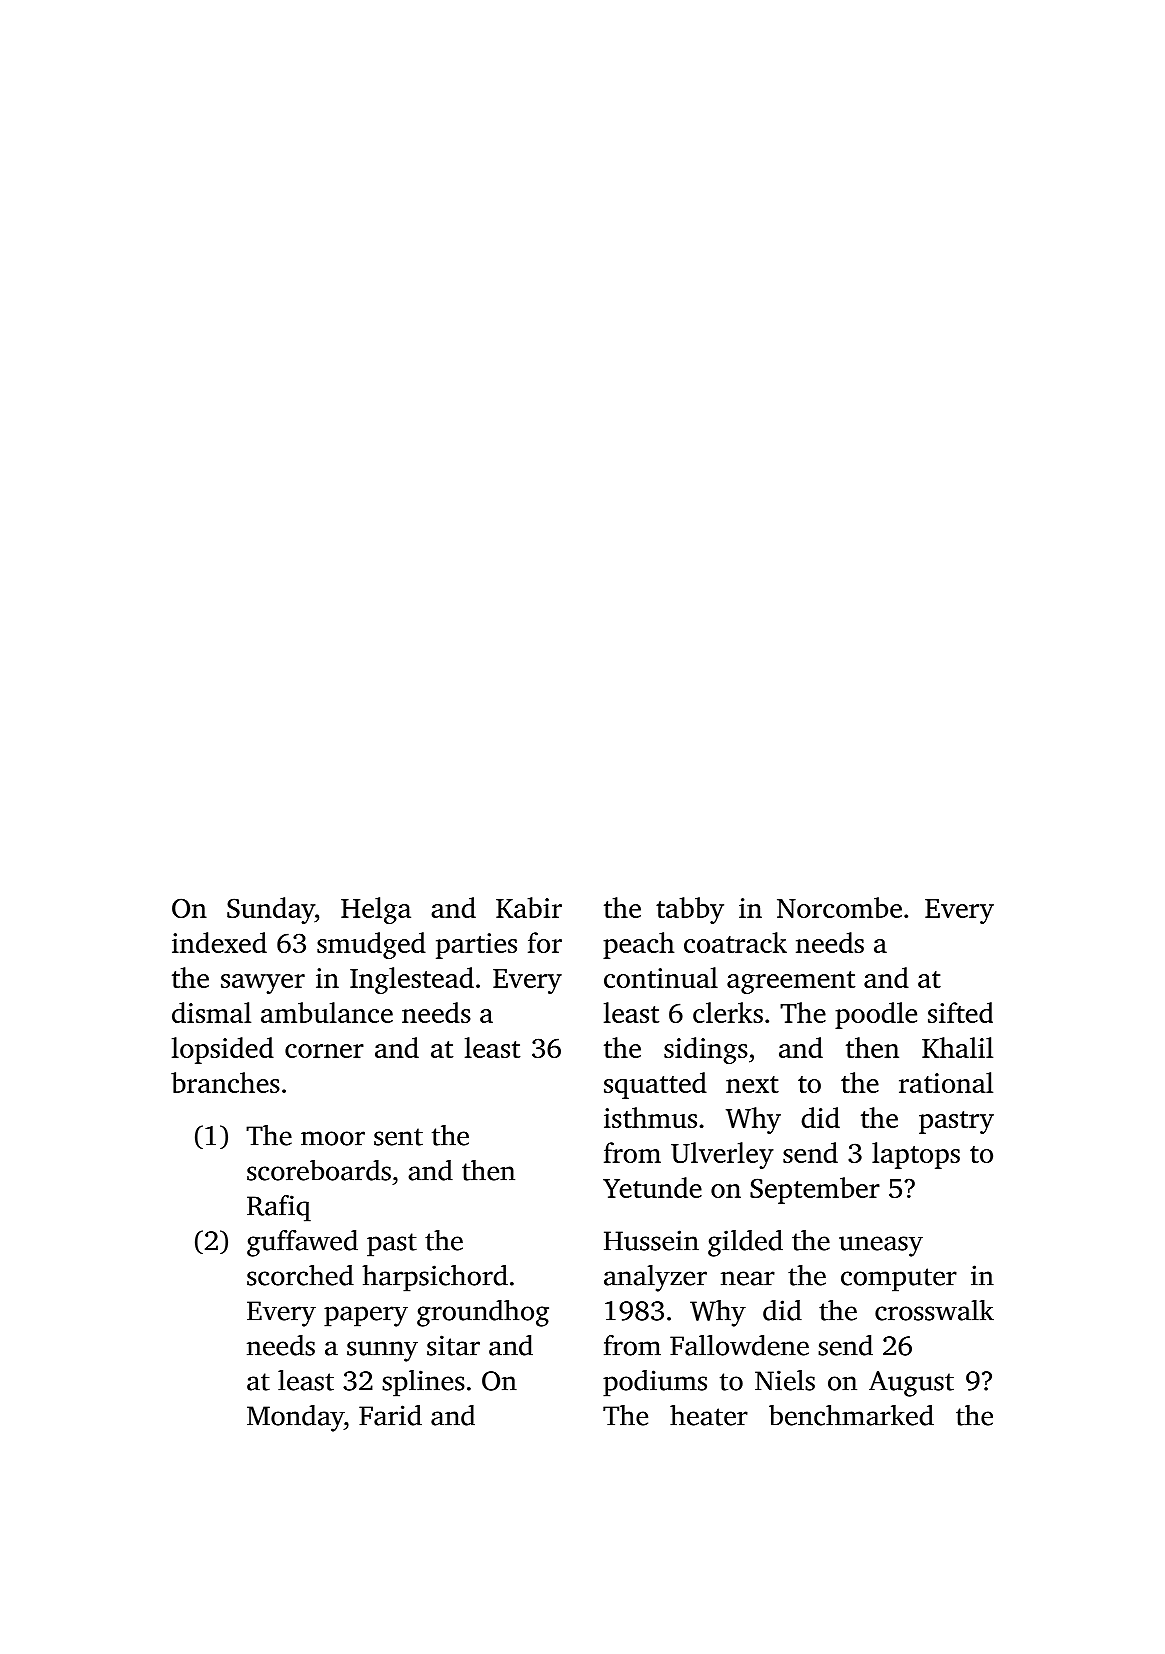 This page has height=1654, width=1165. Describe the element at coordinates (791, 982) in the page. I see `agreement` at that location.
